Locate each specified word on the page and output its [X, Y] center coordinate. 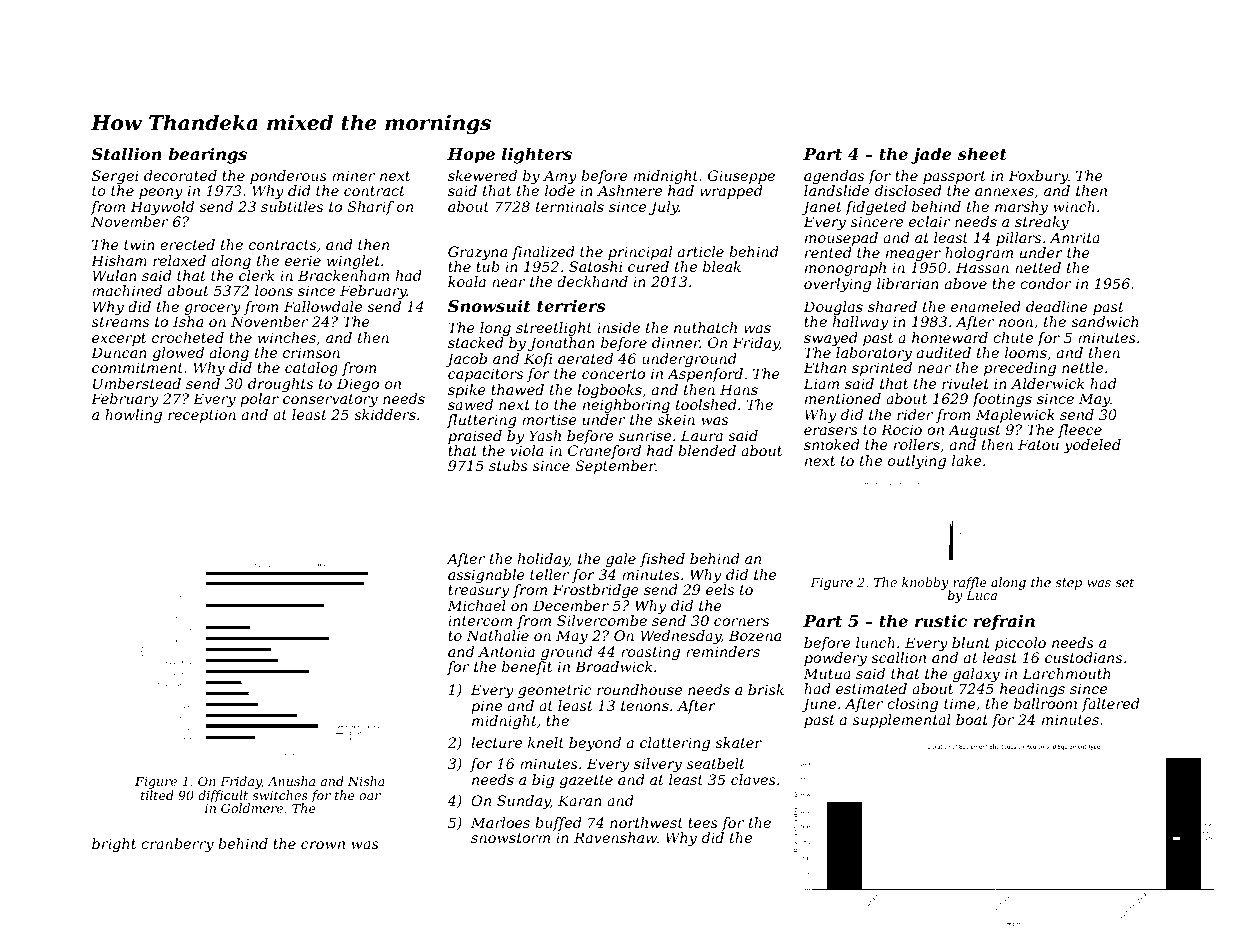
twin [139, 244]
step [1068, 584]
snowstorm [510, 838]
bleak [722, 266]
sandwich [1105, 321]
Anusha [291, 781]
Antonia [506, 651]
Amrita [1075, 237]
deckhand [592, 281]
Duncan [119, 352]
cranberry [177, 845]
